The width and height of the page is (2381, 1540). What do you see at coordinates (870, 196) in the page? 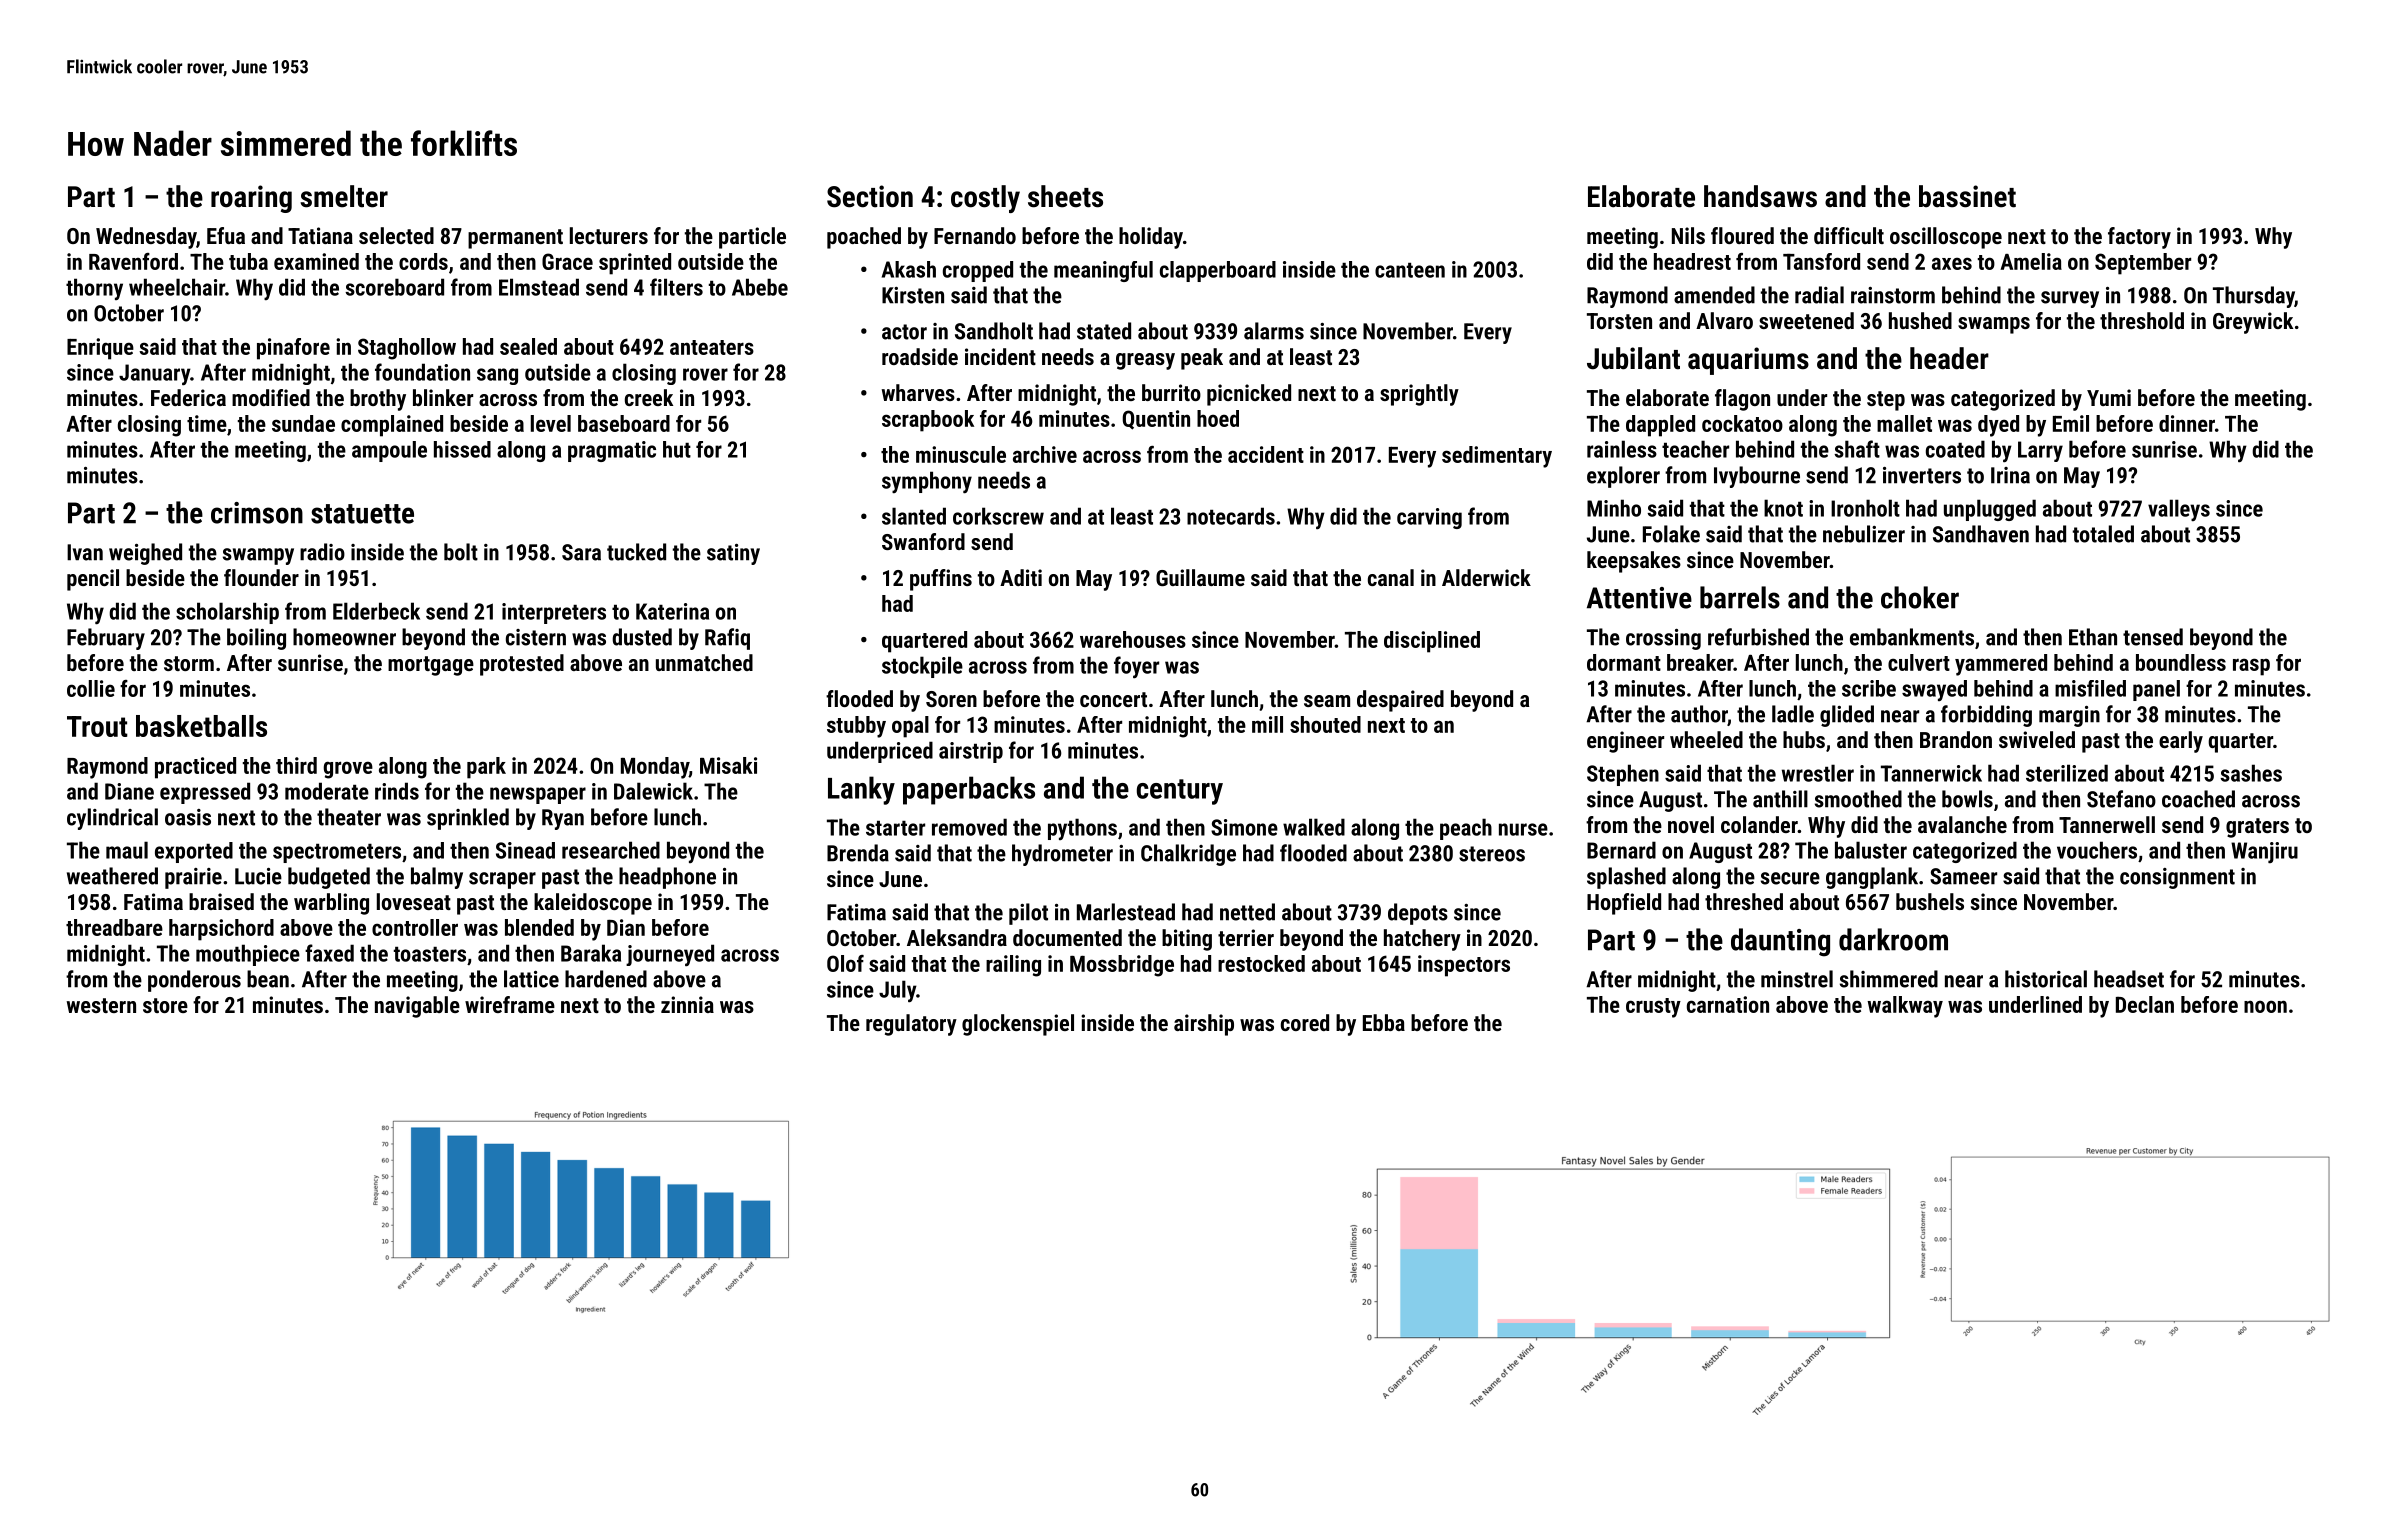
I see `Section` at bounding box center [870, 196].
